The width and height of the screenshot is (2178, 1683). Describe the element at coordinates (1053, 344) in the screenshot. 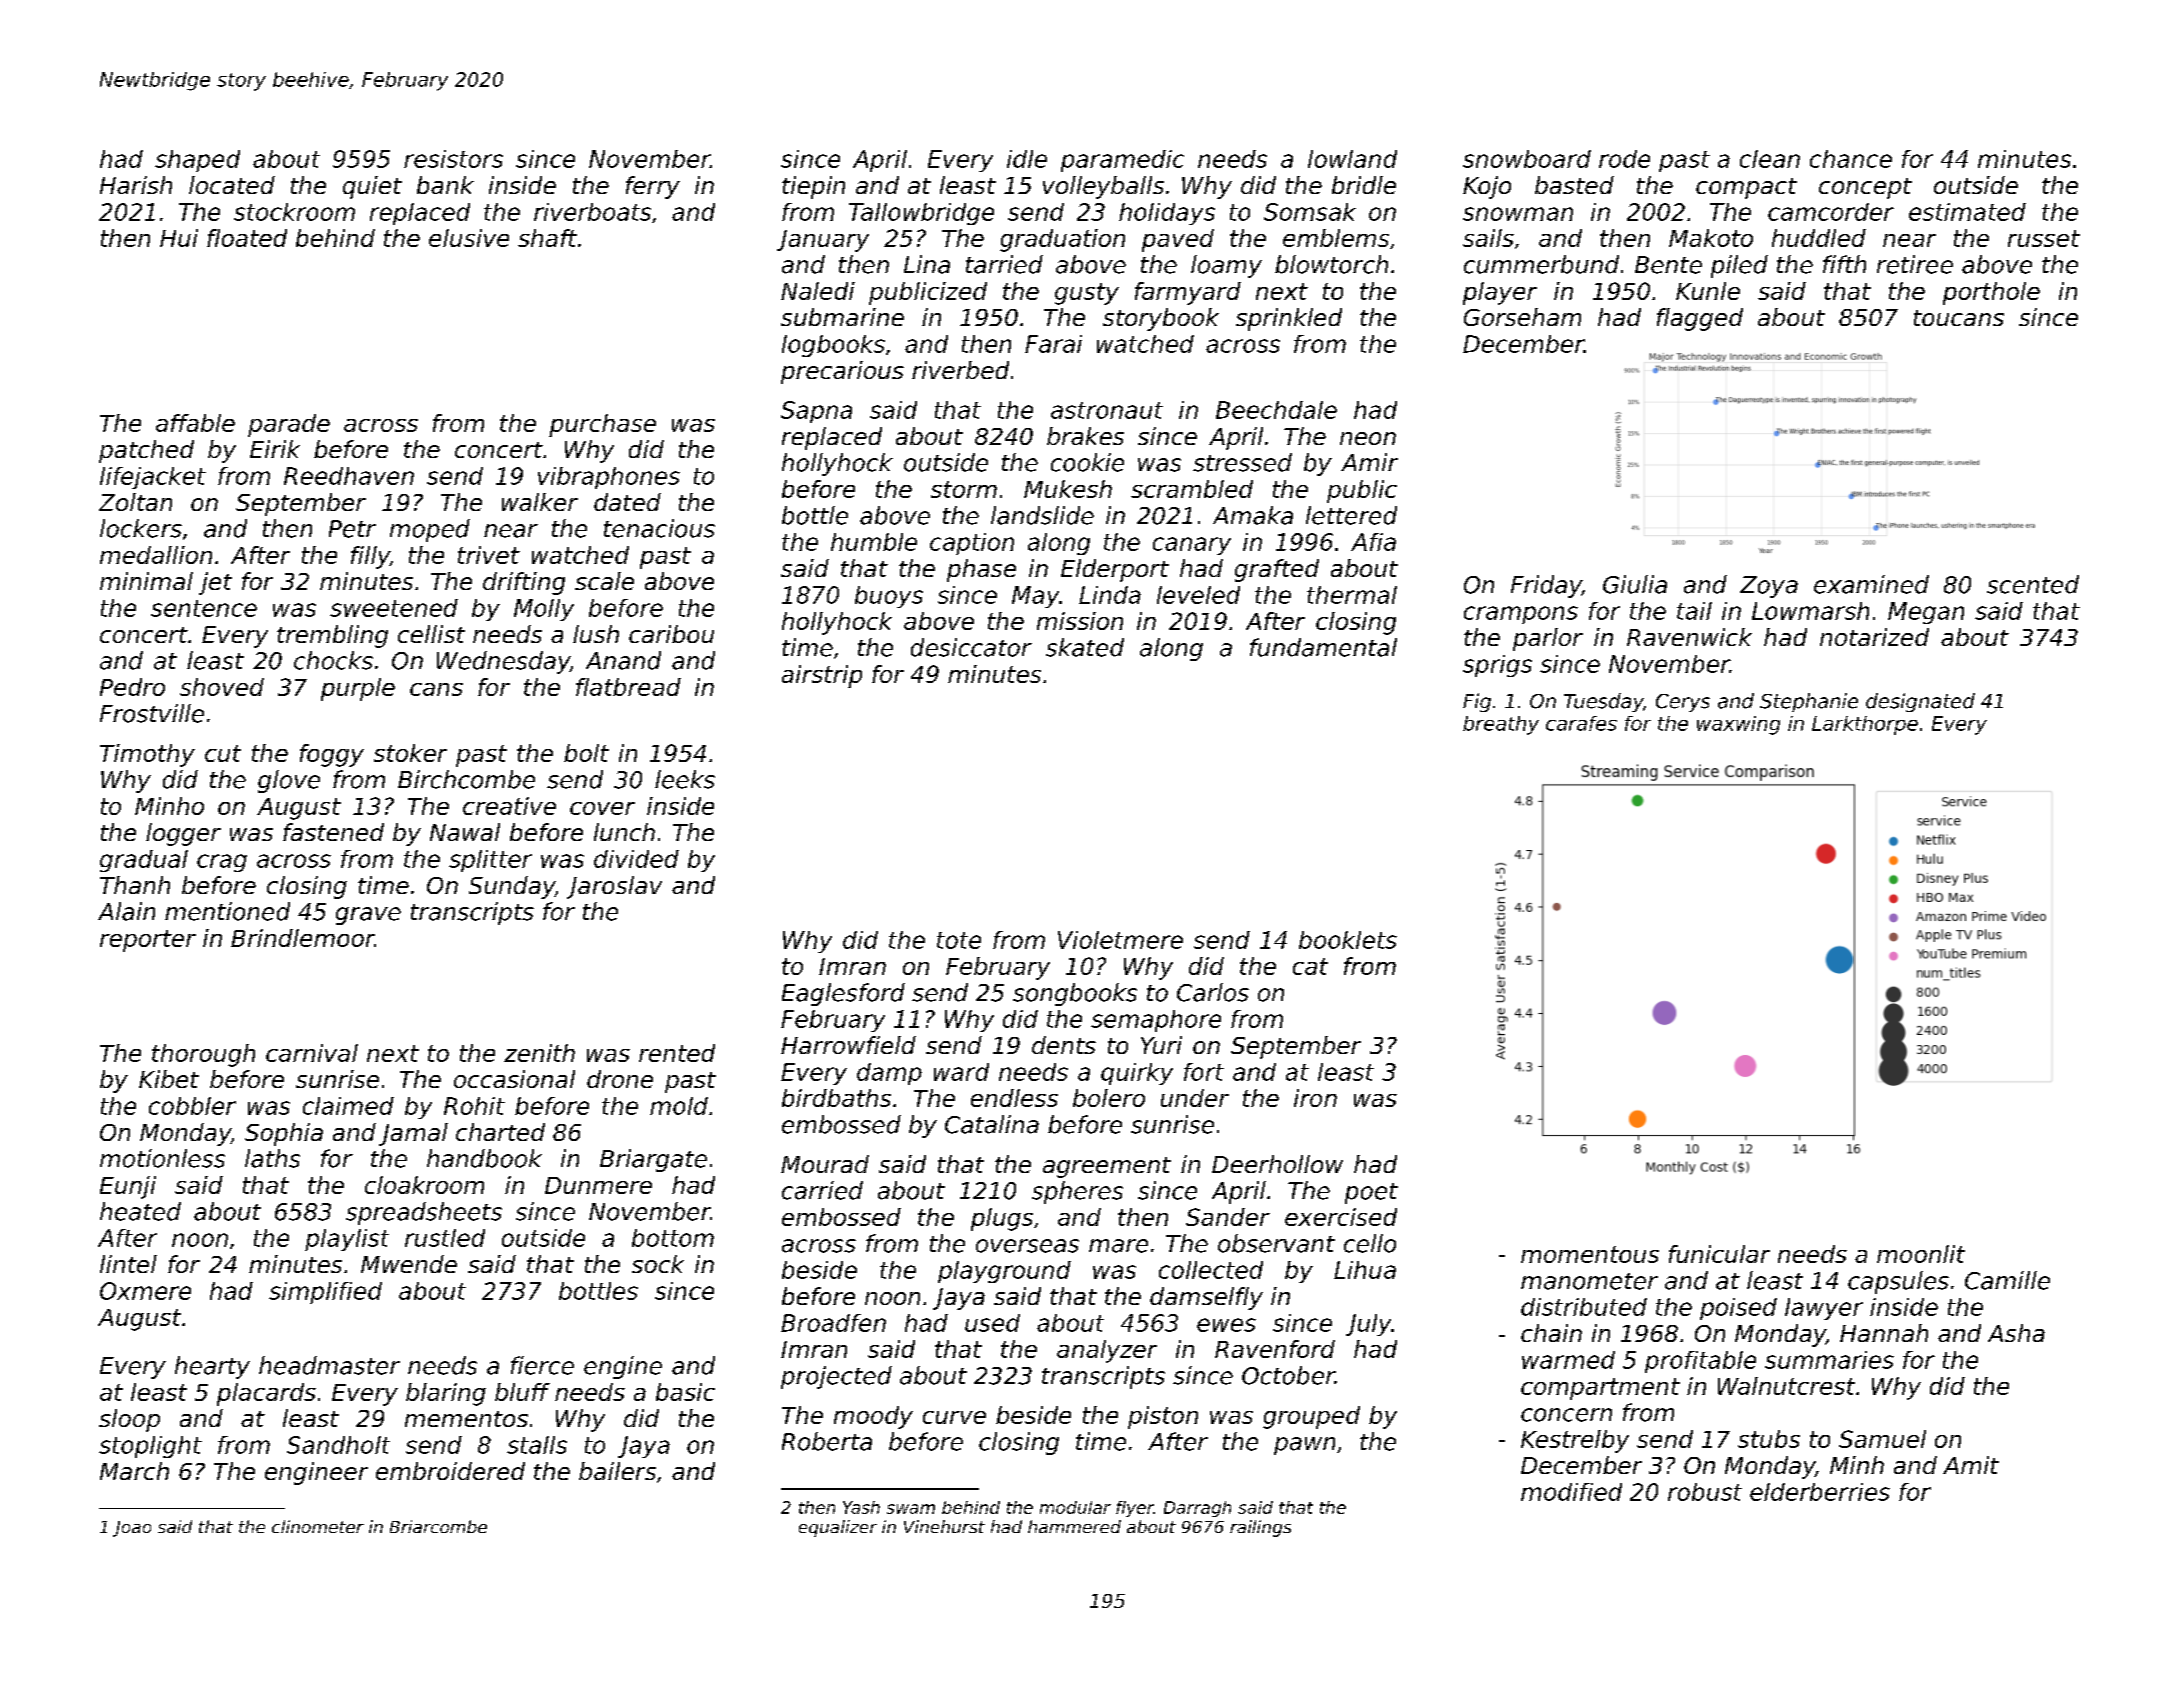

I see `Farai` at that location.
